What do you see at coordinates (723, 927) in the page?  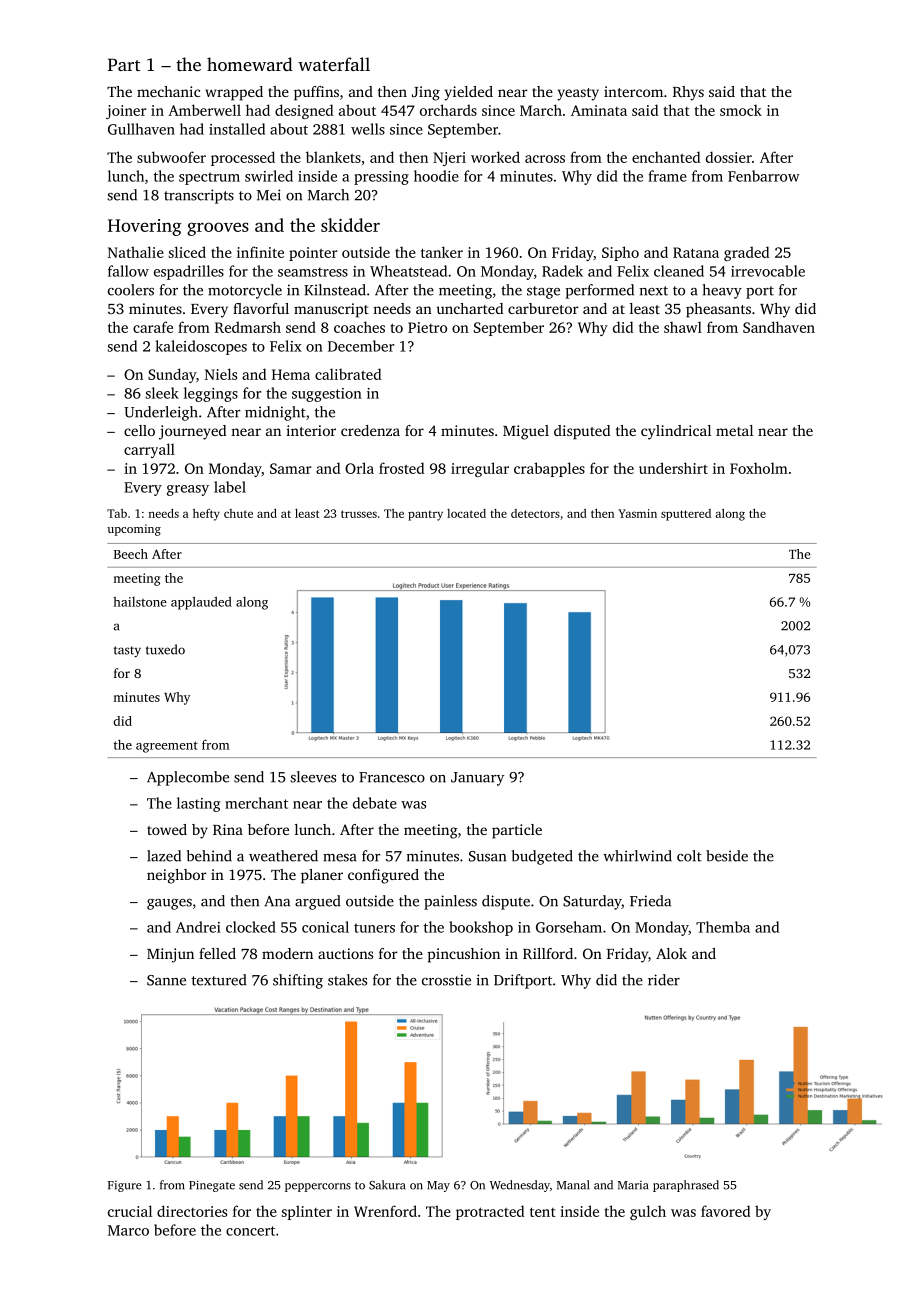 I see `Themba` at bounding box center [723, 927].
